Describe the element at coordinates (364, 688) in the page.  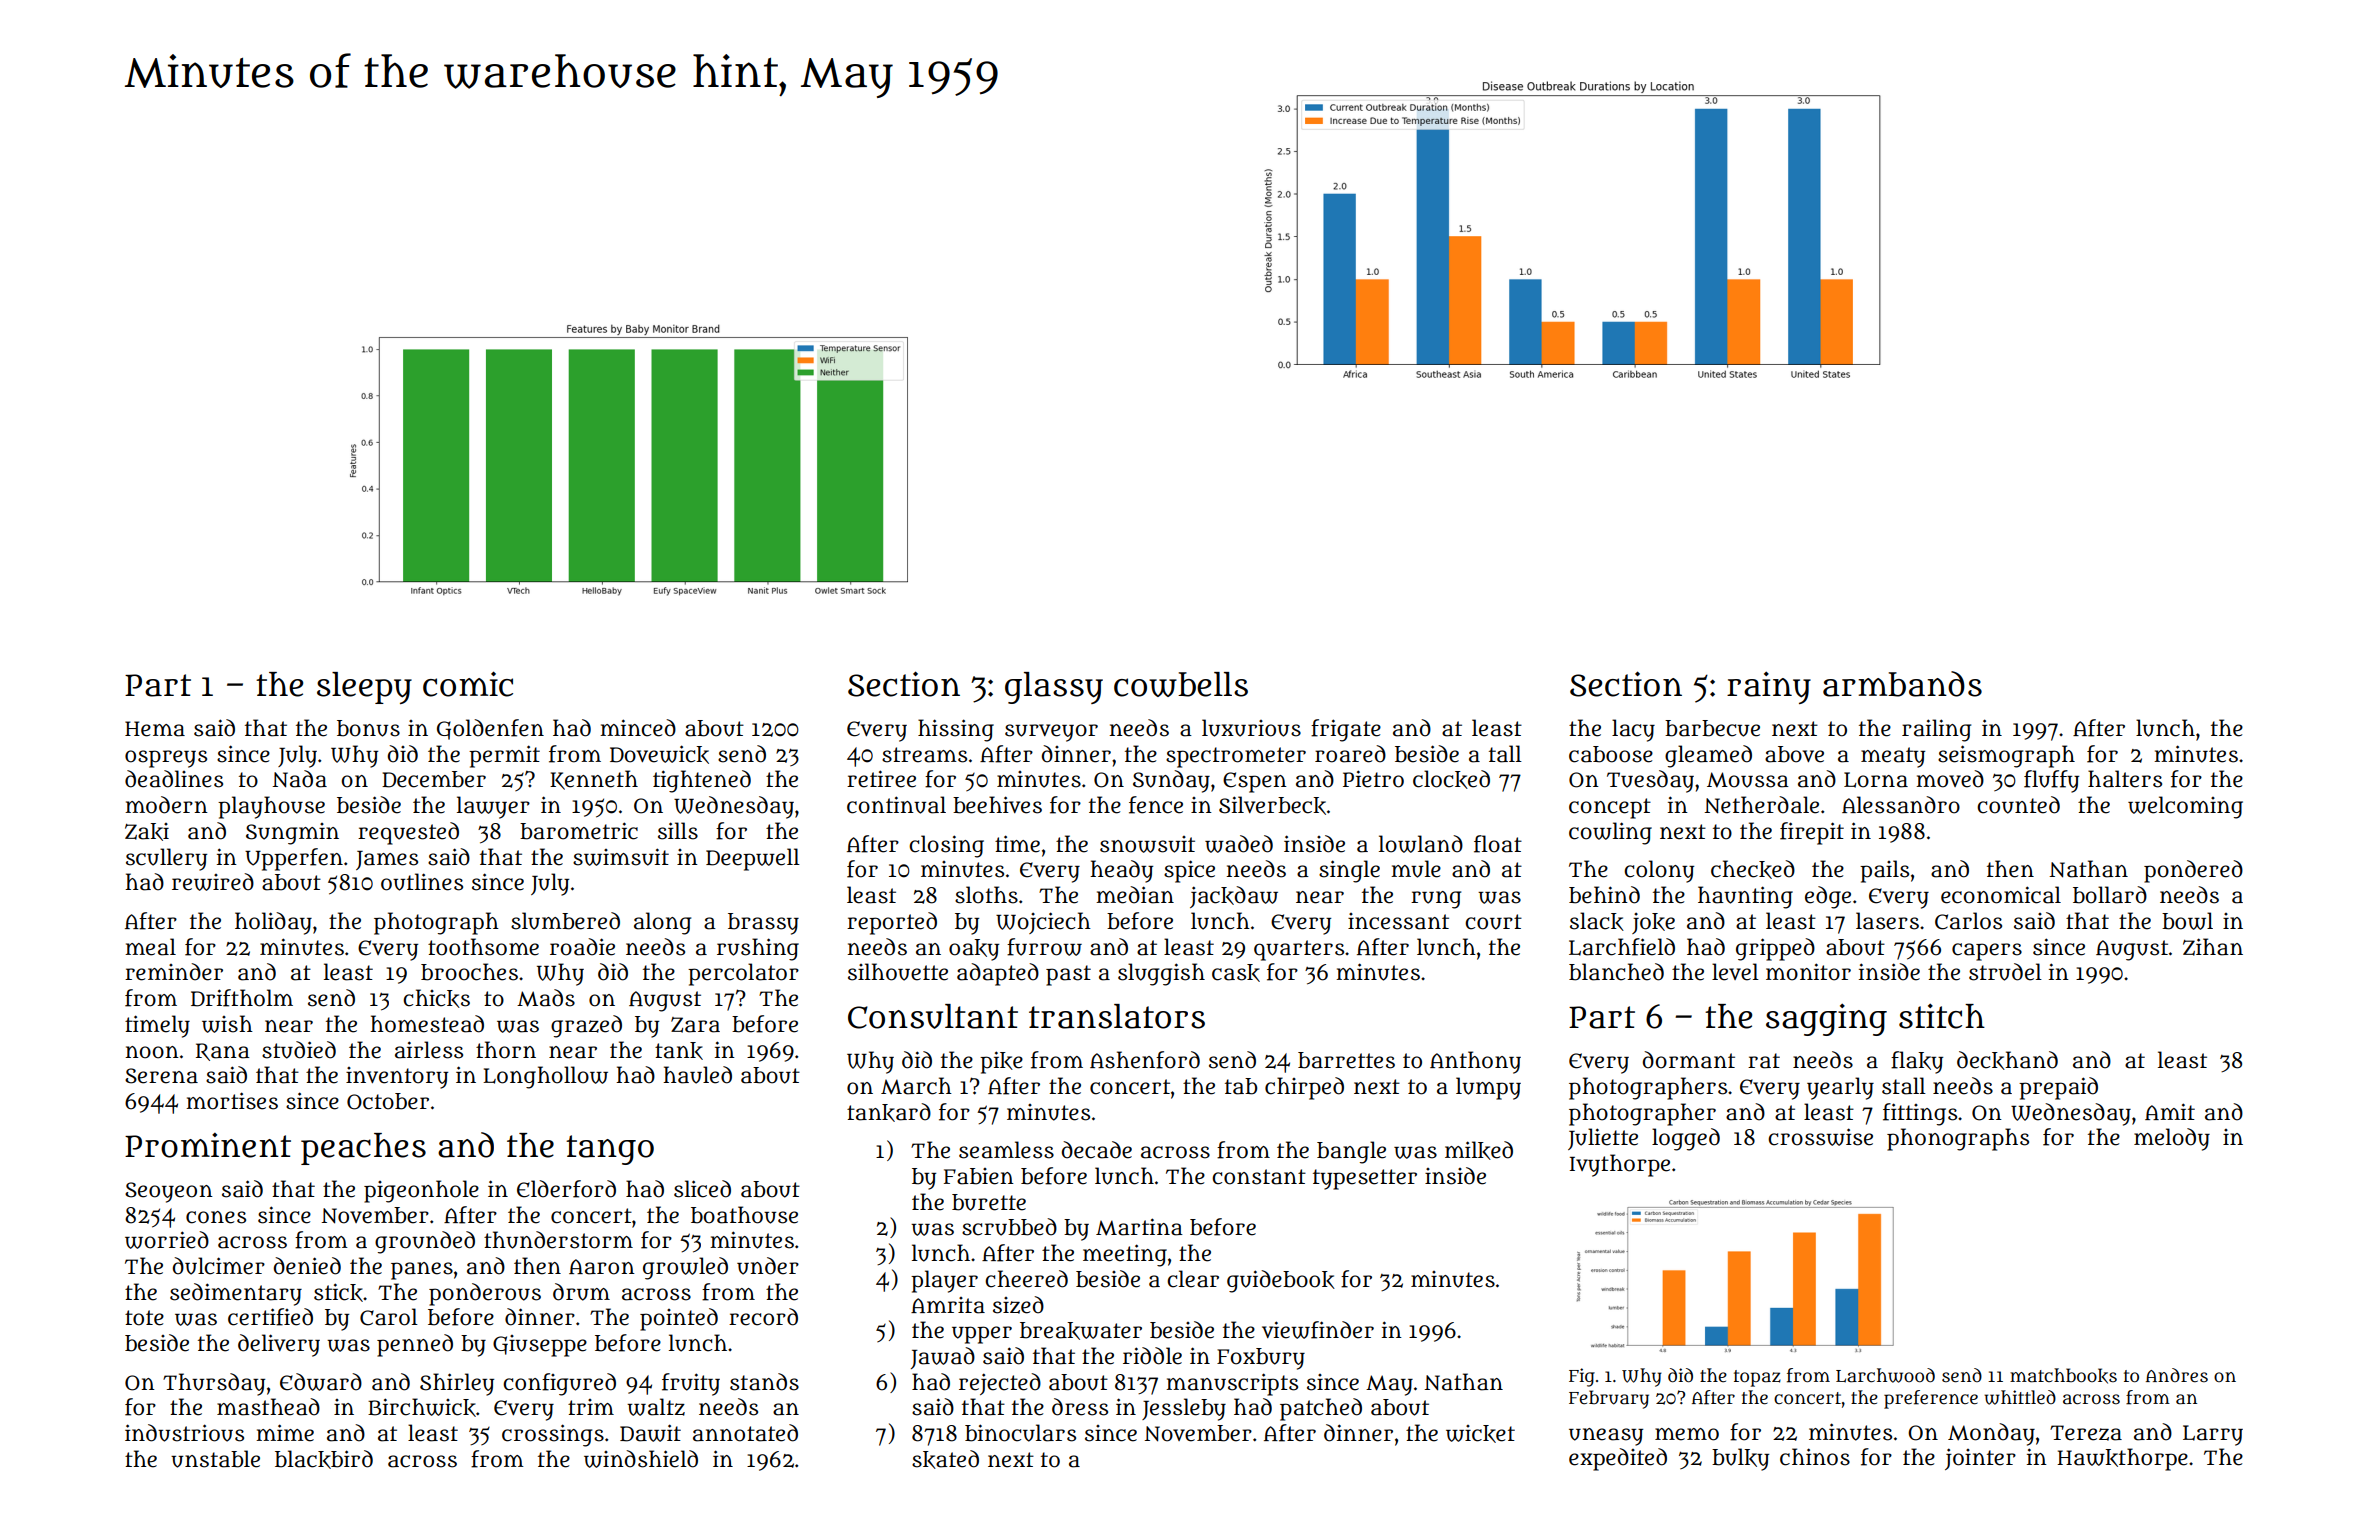
I see `sleepy` at that location.
